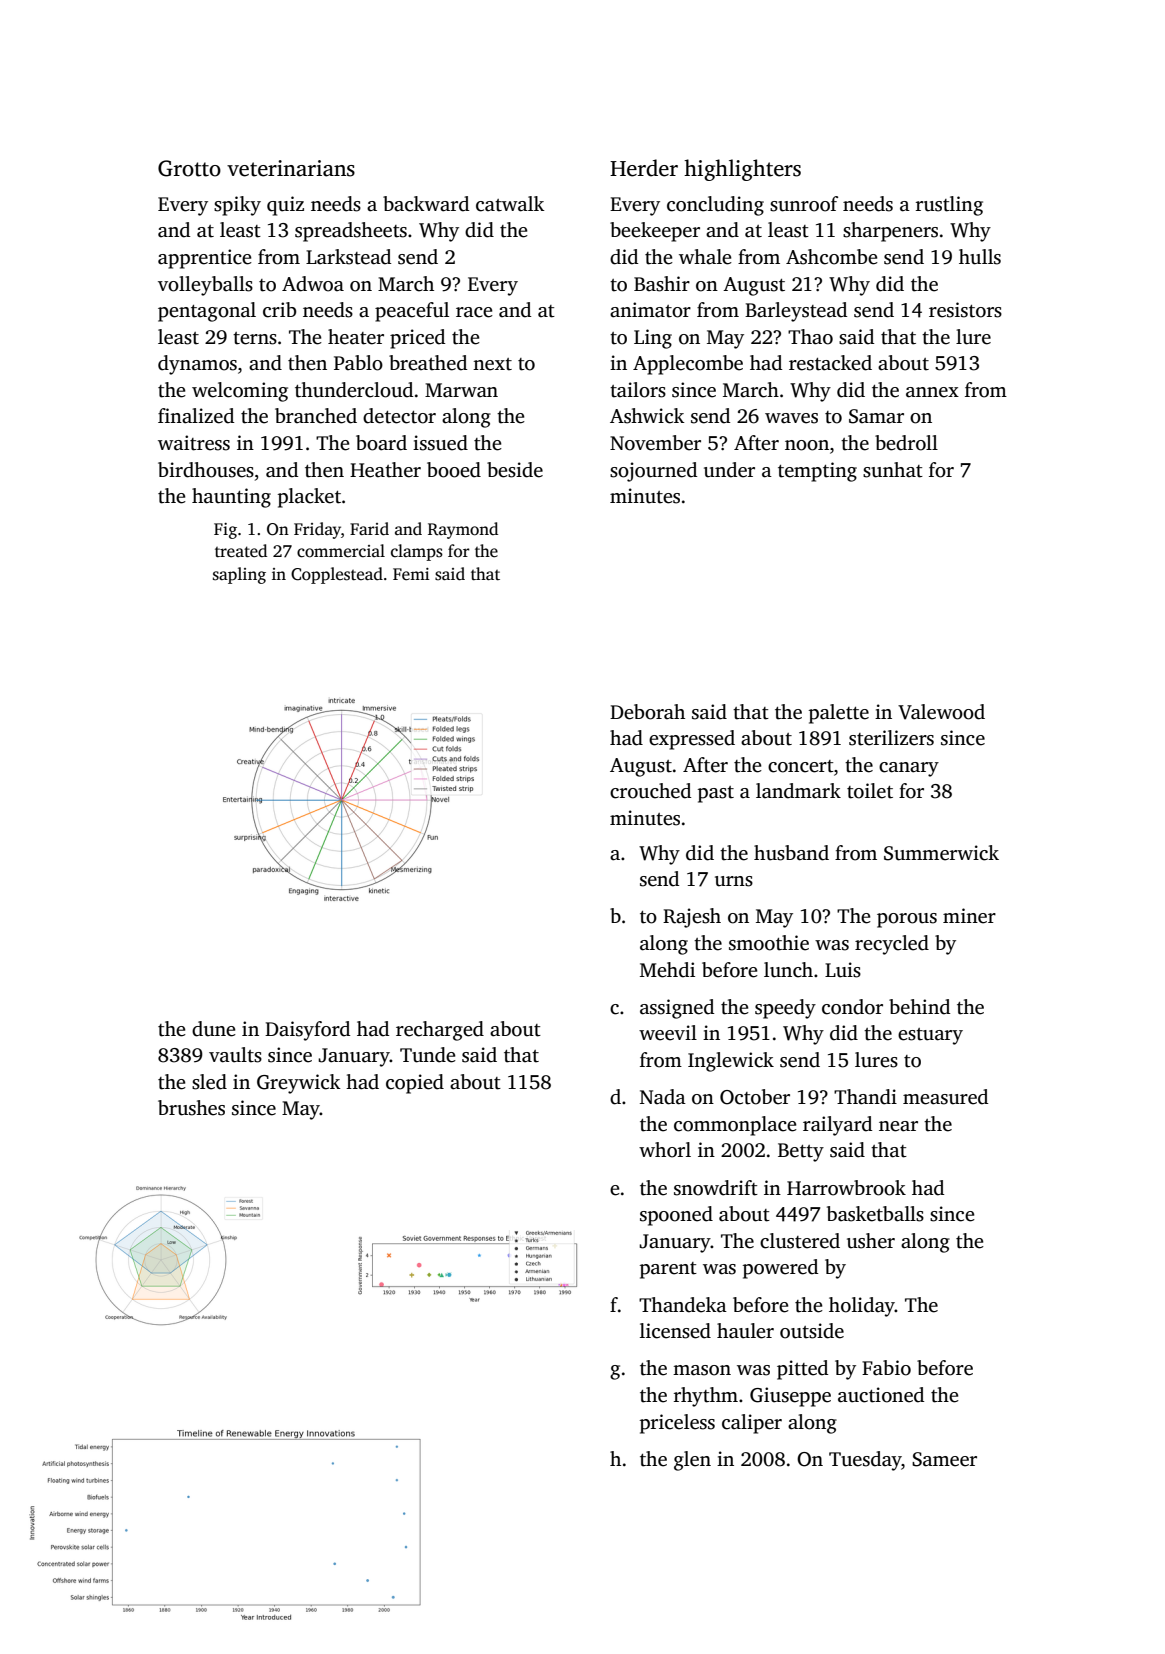  Describe the element at coordinates (893, 470) in the screenshot. I see `sunhat` at that location.
